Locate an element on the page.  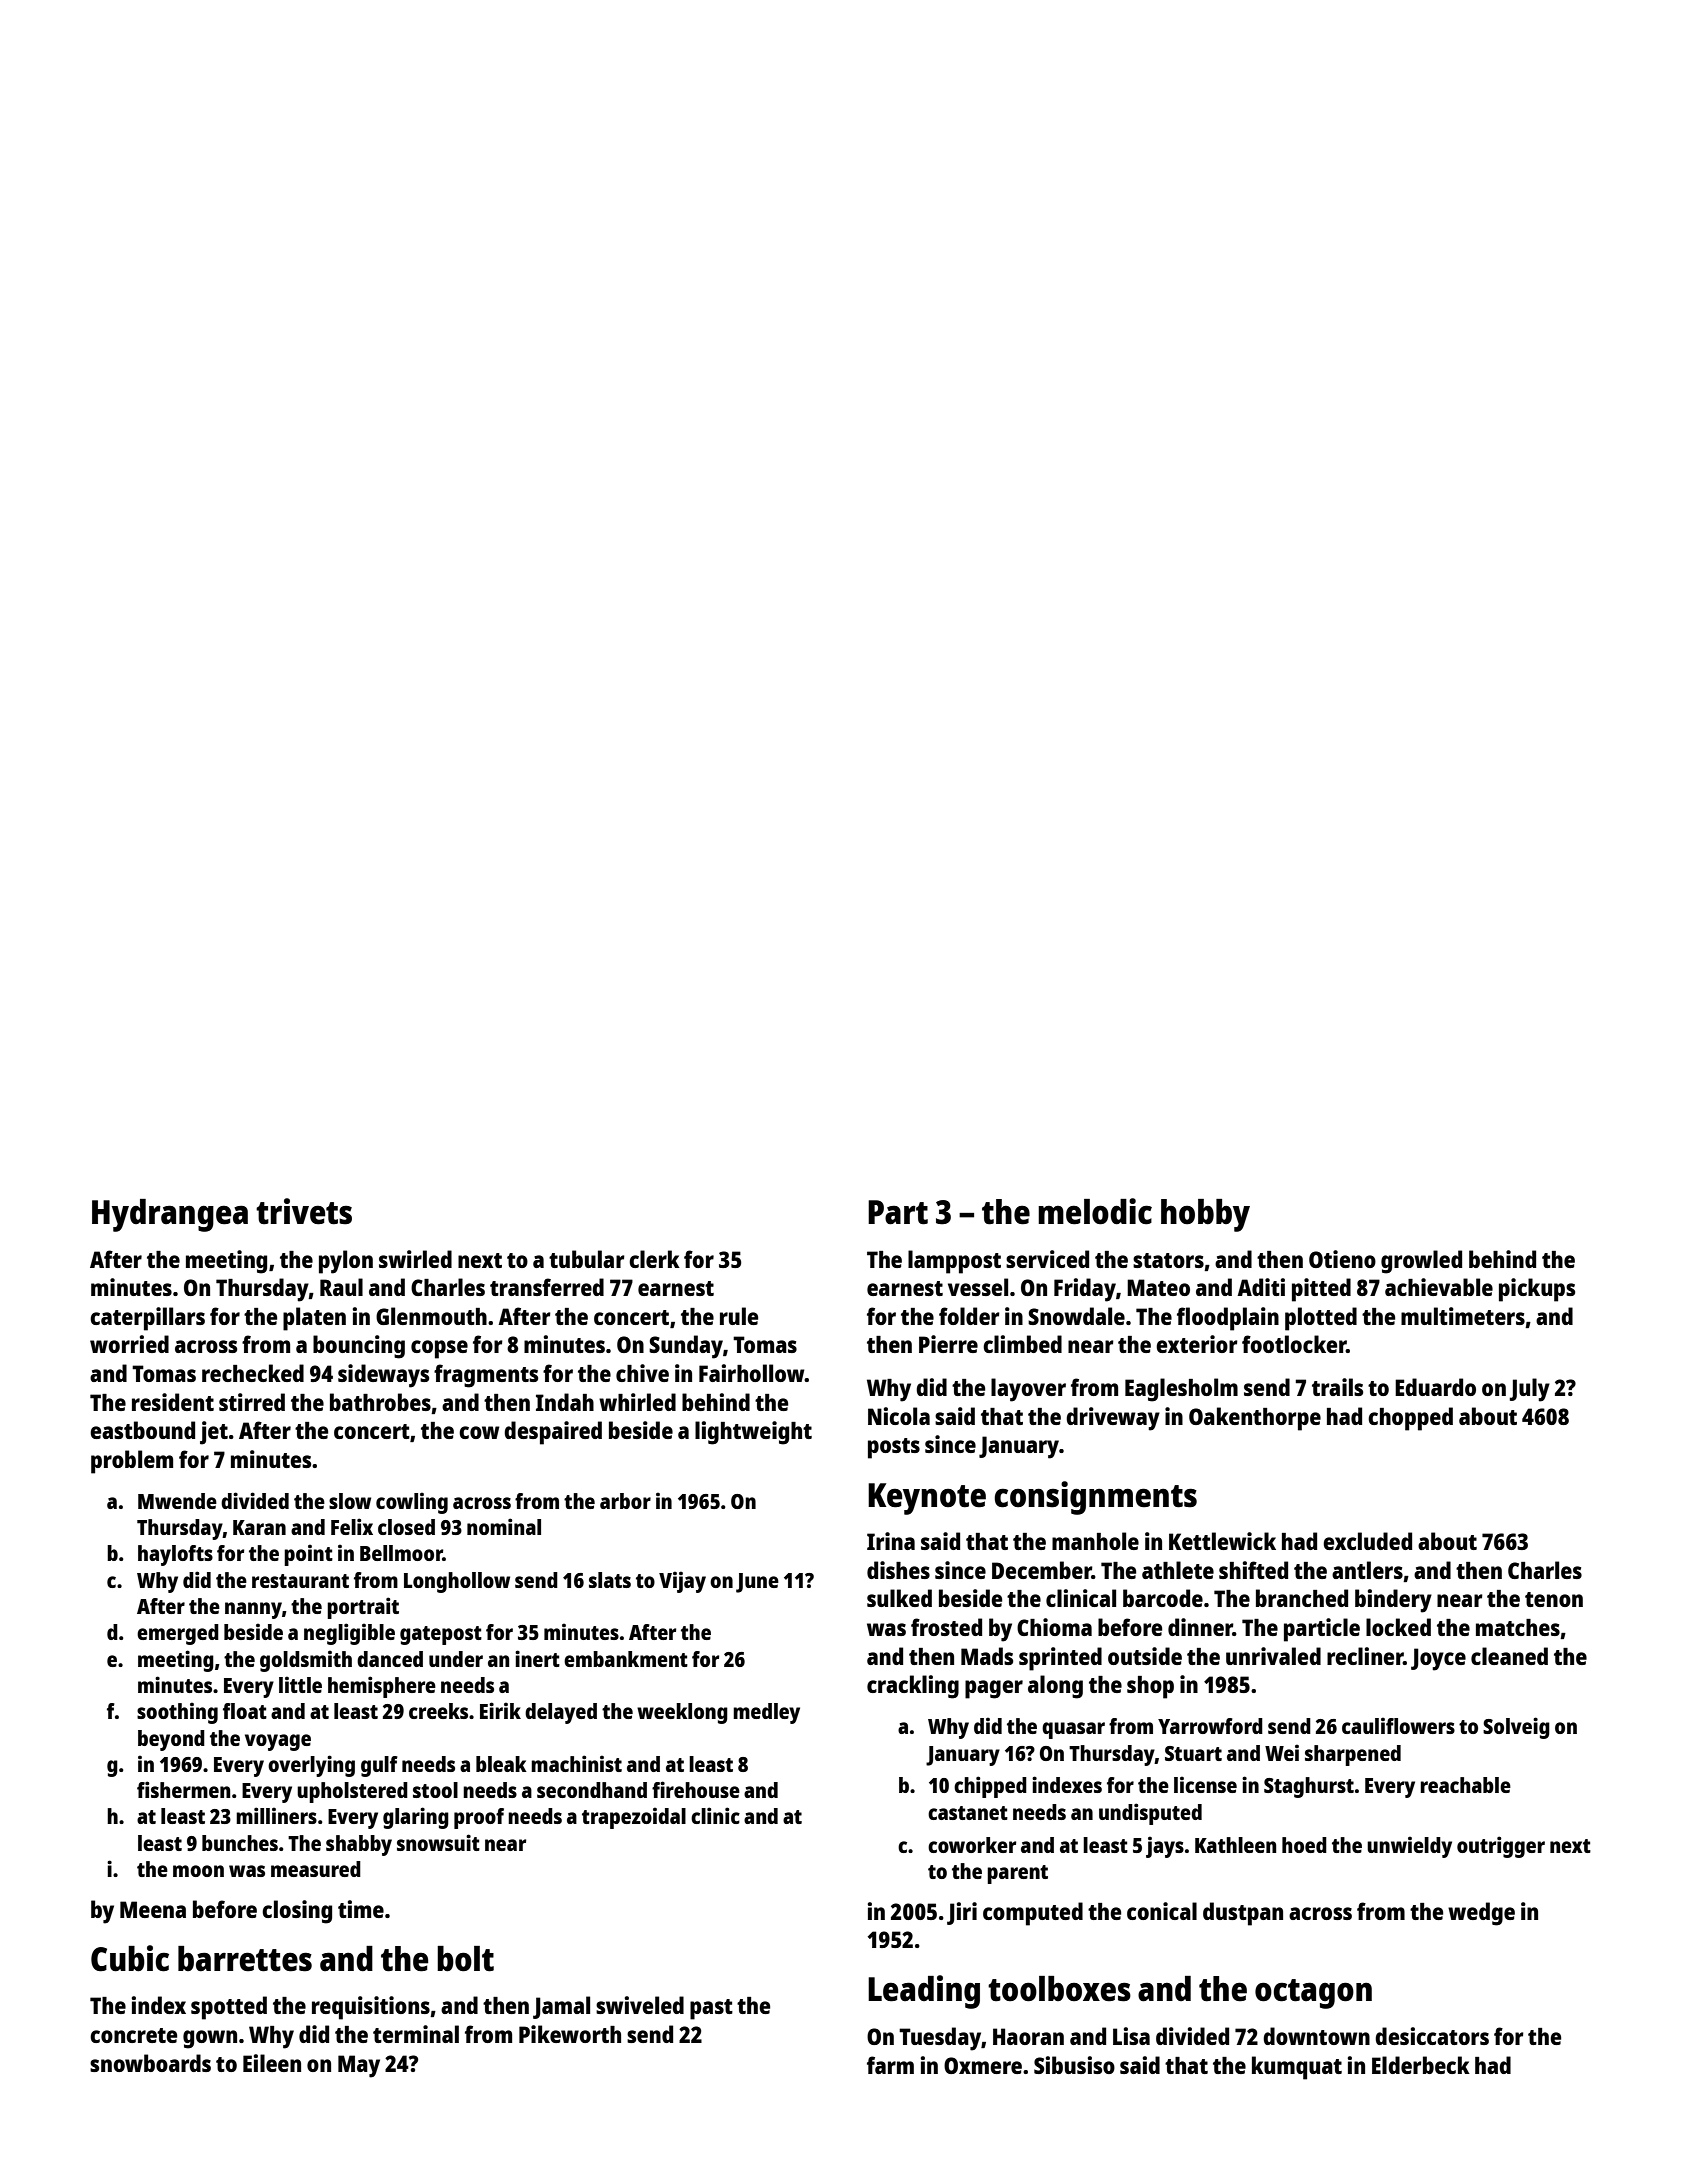
swirled is located at coordinates (415, 1259).
